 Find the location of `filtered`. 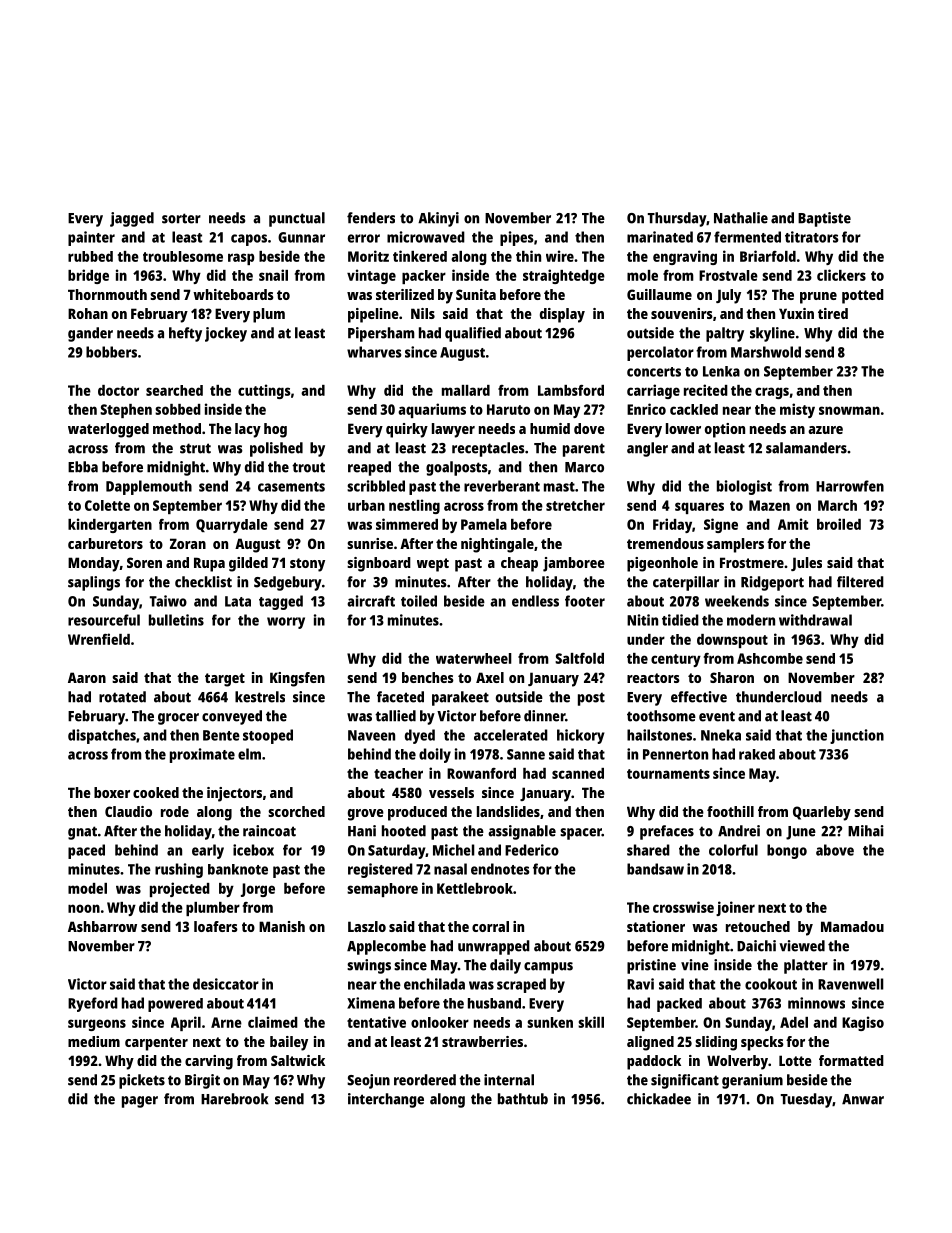

filtered is located at coordinates (860, 582).
